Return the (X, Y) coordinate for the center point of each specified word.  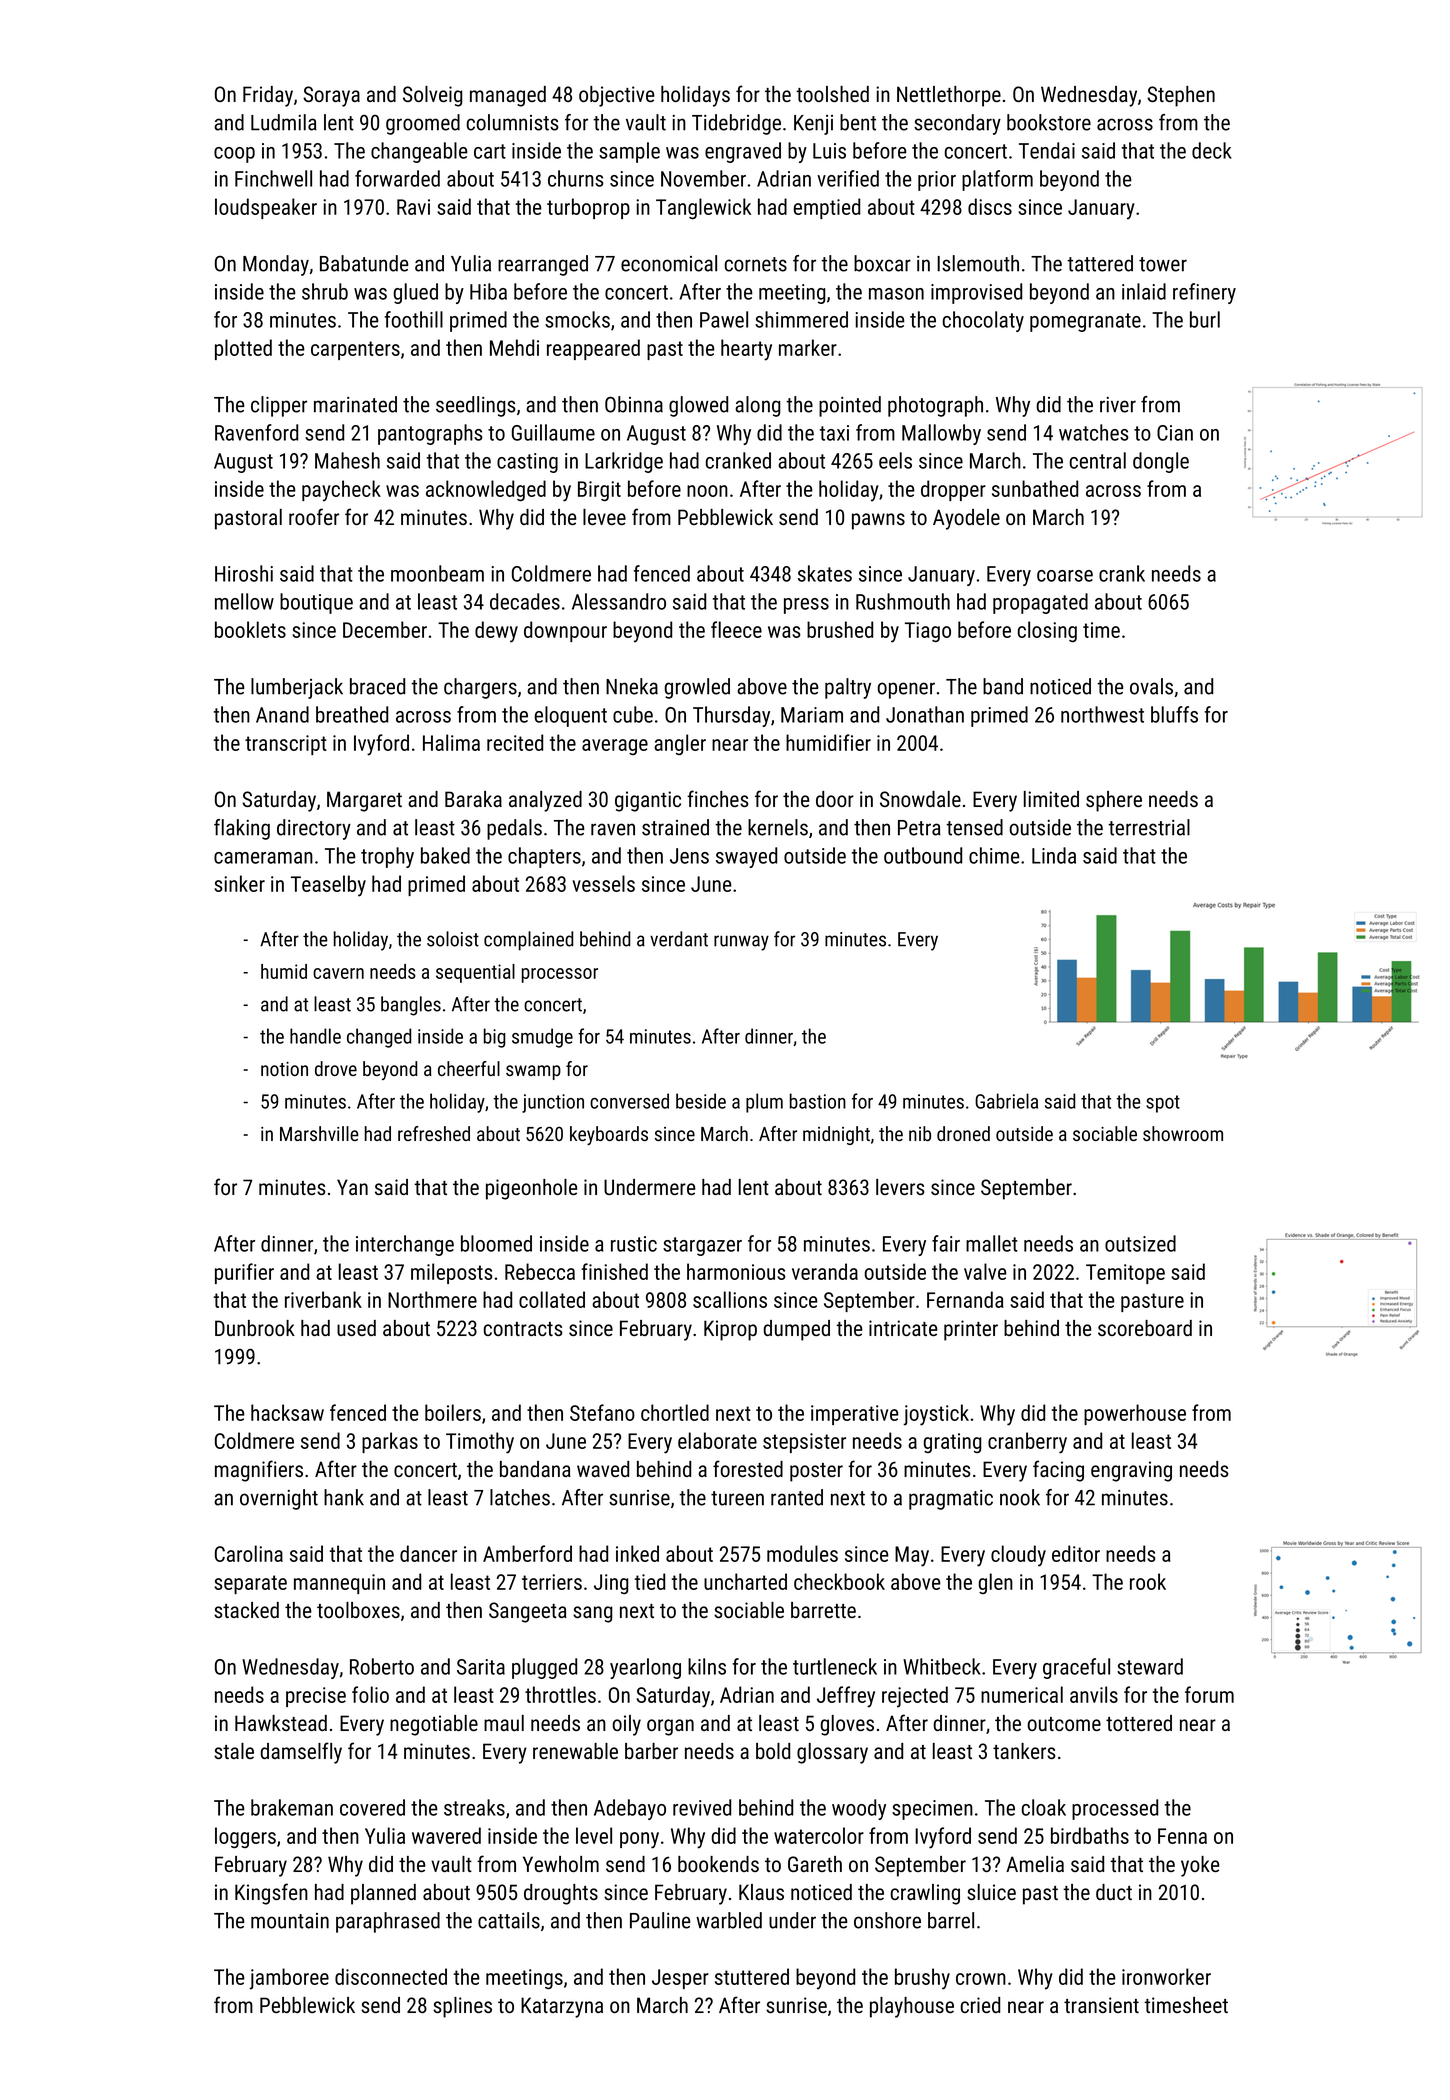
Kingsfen (271, 1894)
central (1098, 460)
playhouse (912, 2007)
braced (377, 686)
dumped (797, 1330)
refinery (1204, 293)
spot (1163, 1104)
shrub (325, 291)
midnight (836, 1135)
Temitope (1125, 1274)
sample (629, 152)
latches (520, 1497)
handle (315, 1036)
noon (707, 491)
